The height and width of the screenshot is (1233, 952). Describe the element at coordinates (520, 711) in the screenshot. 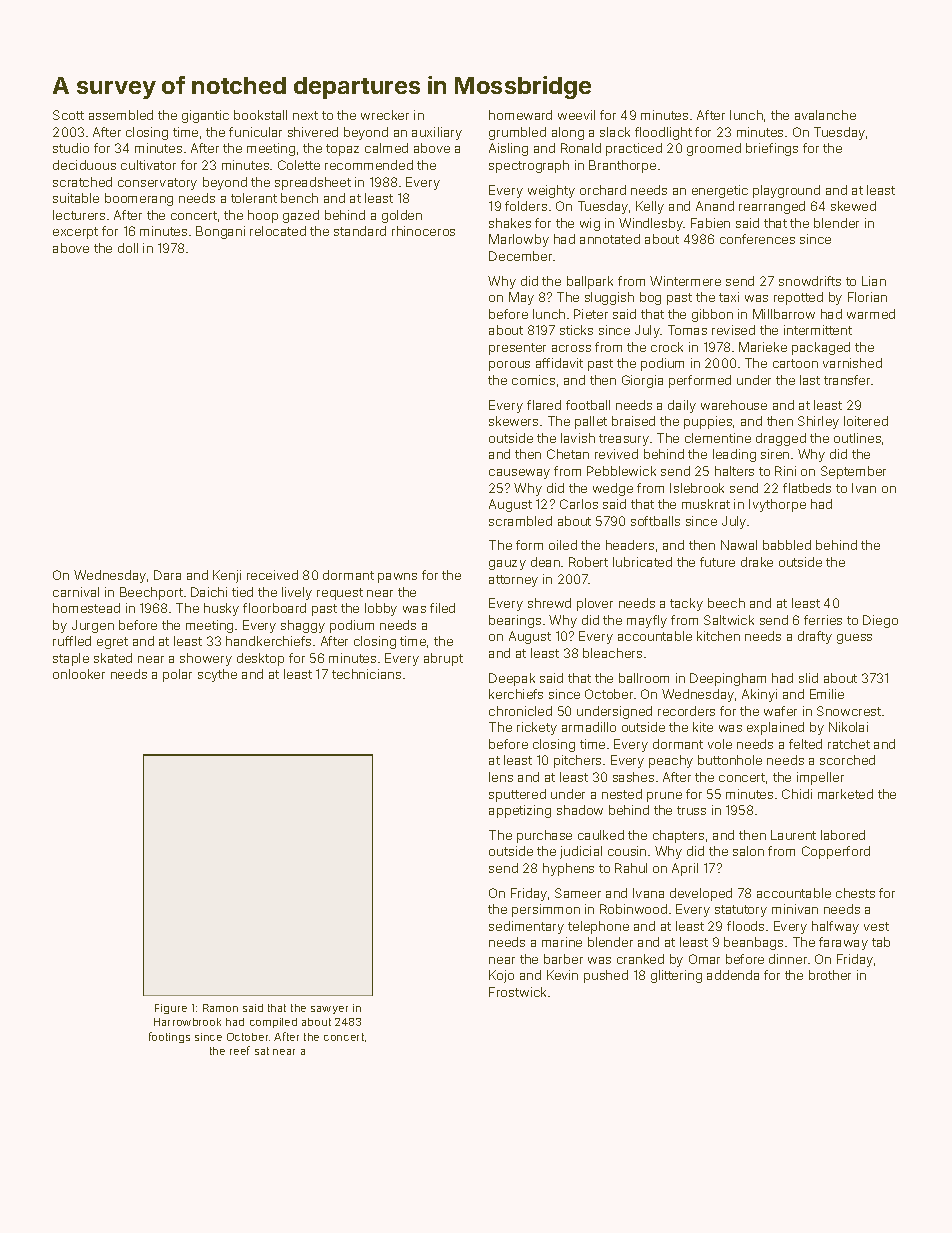

I see `chronicled` at that location.
